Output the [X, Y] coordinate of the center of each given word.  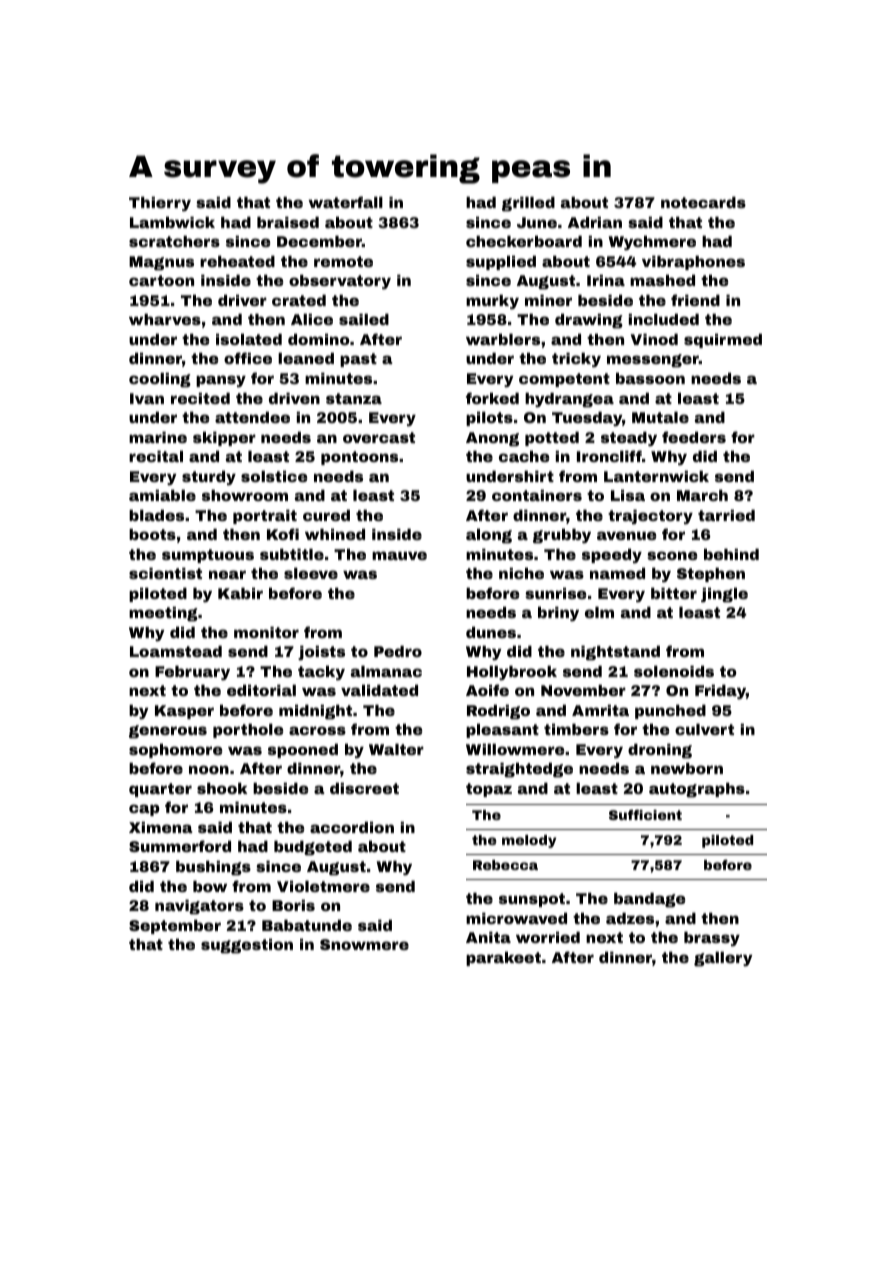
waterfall [345, 202]
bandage [649, 900]
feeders [694, 437]
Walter [396, 749]
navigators [199, 907]
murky [492, 301]
